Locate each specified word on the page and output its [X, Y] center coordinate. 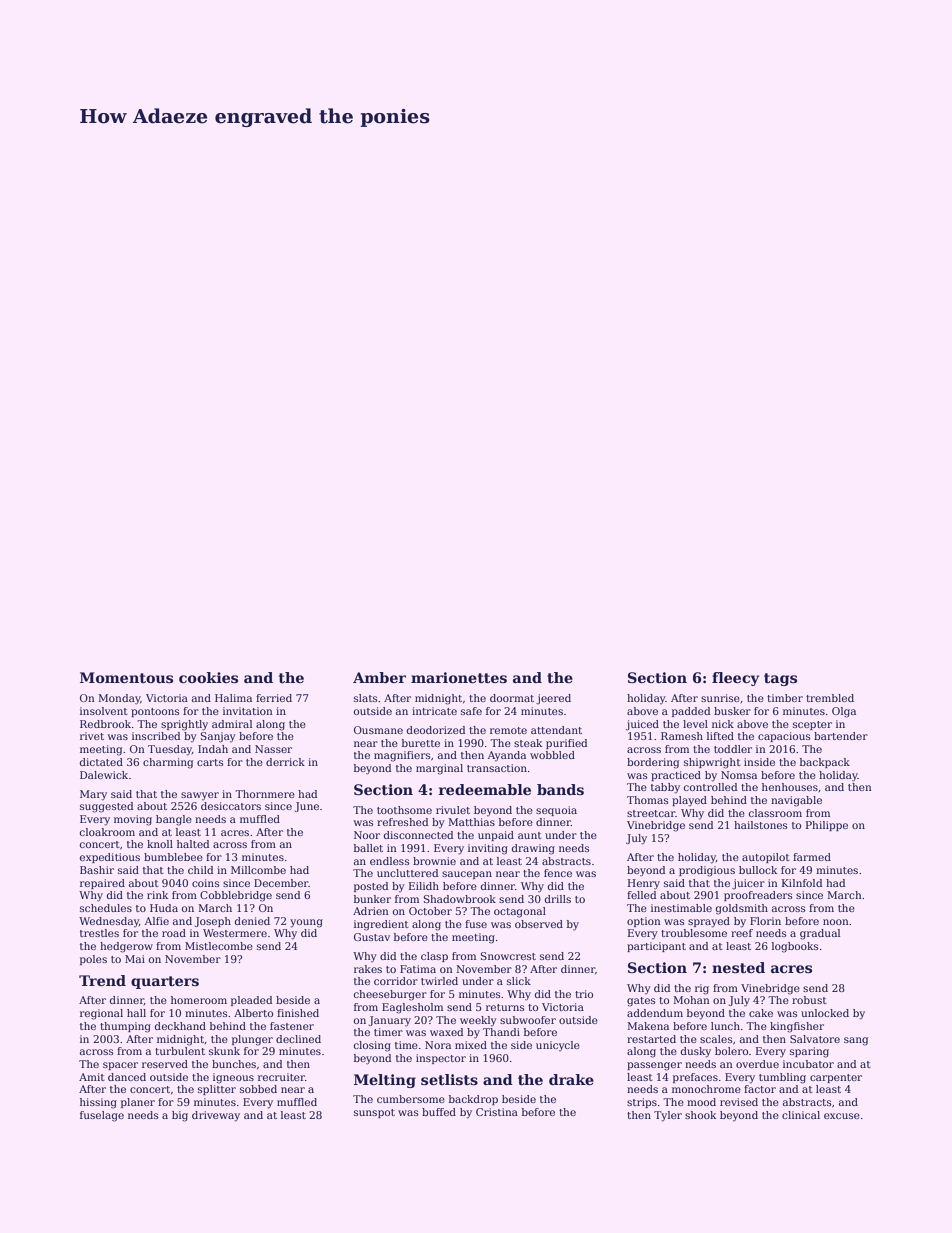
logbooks [795, 947]
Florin [765, 921]
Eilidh [424, 886]
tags [780, 679]
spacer [120, 1066]
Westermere [235, 933]
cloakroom [107, 832]
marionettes [459, 677]
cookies [208, 677]
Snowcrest [508, 956]
